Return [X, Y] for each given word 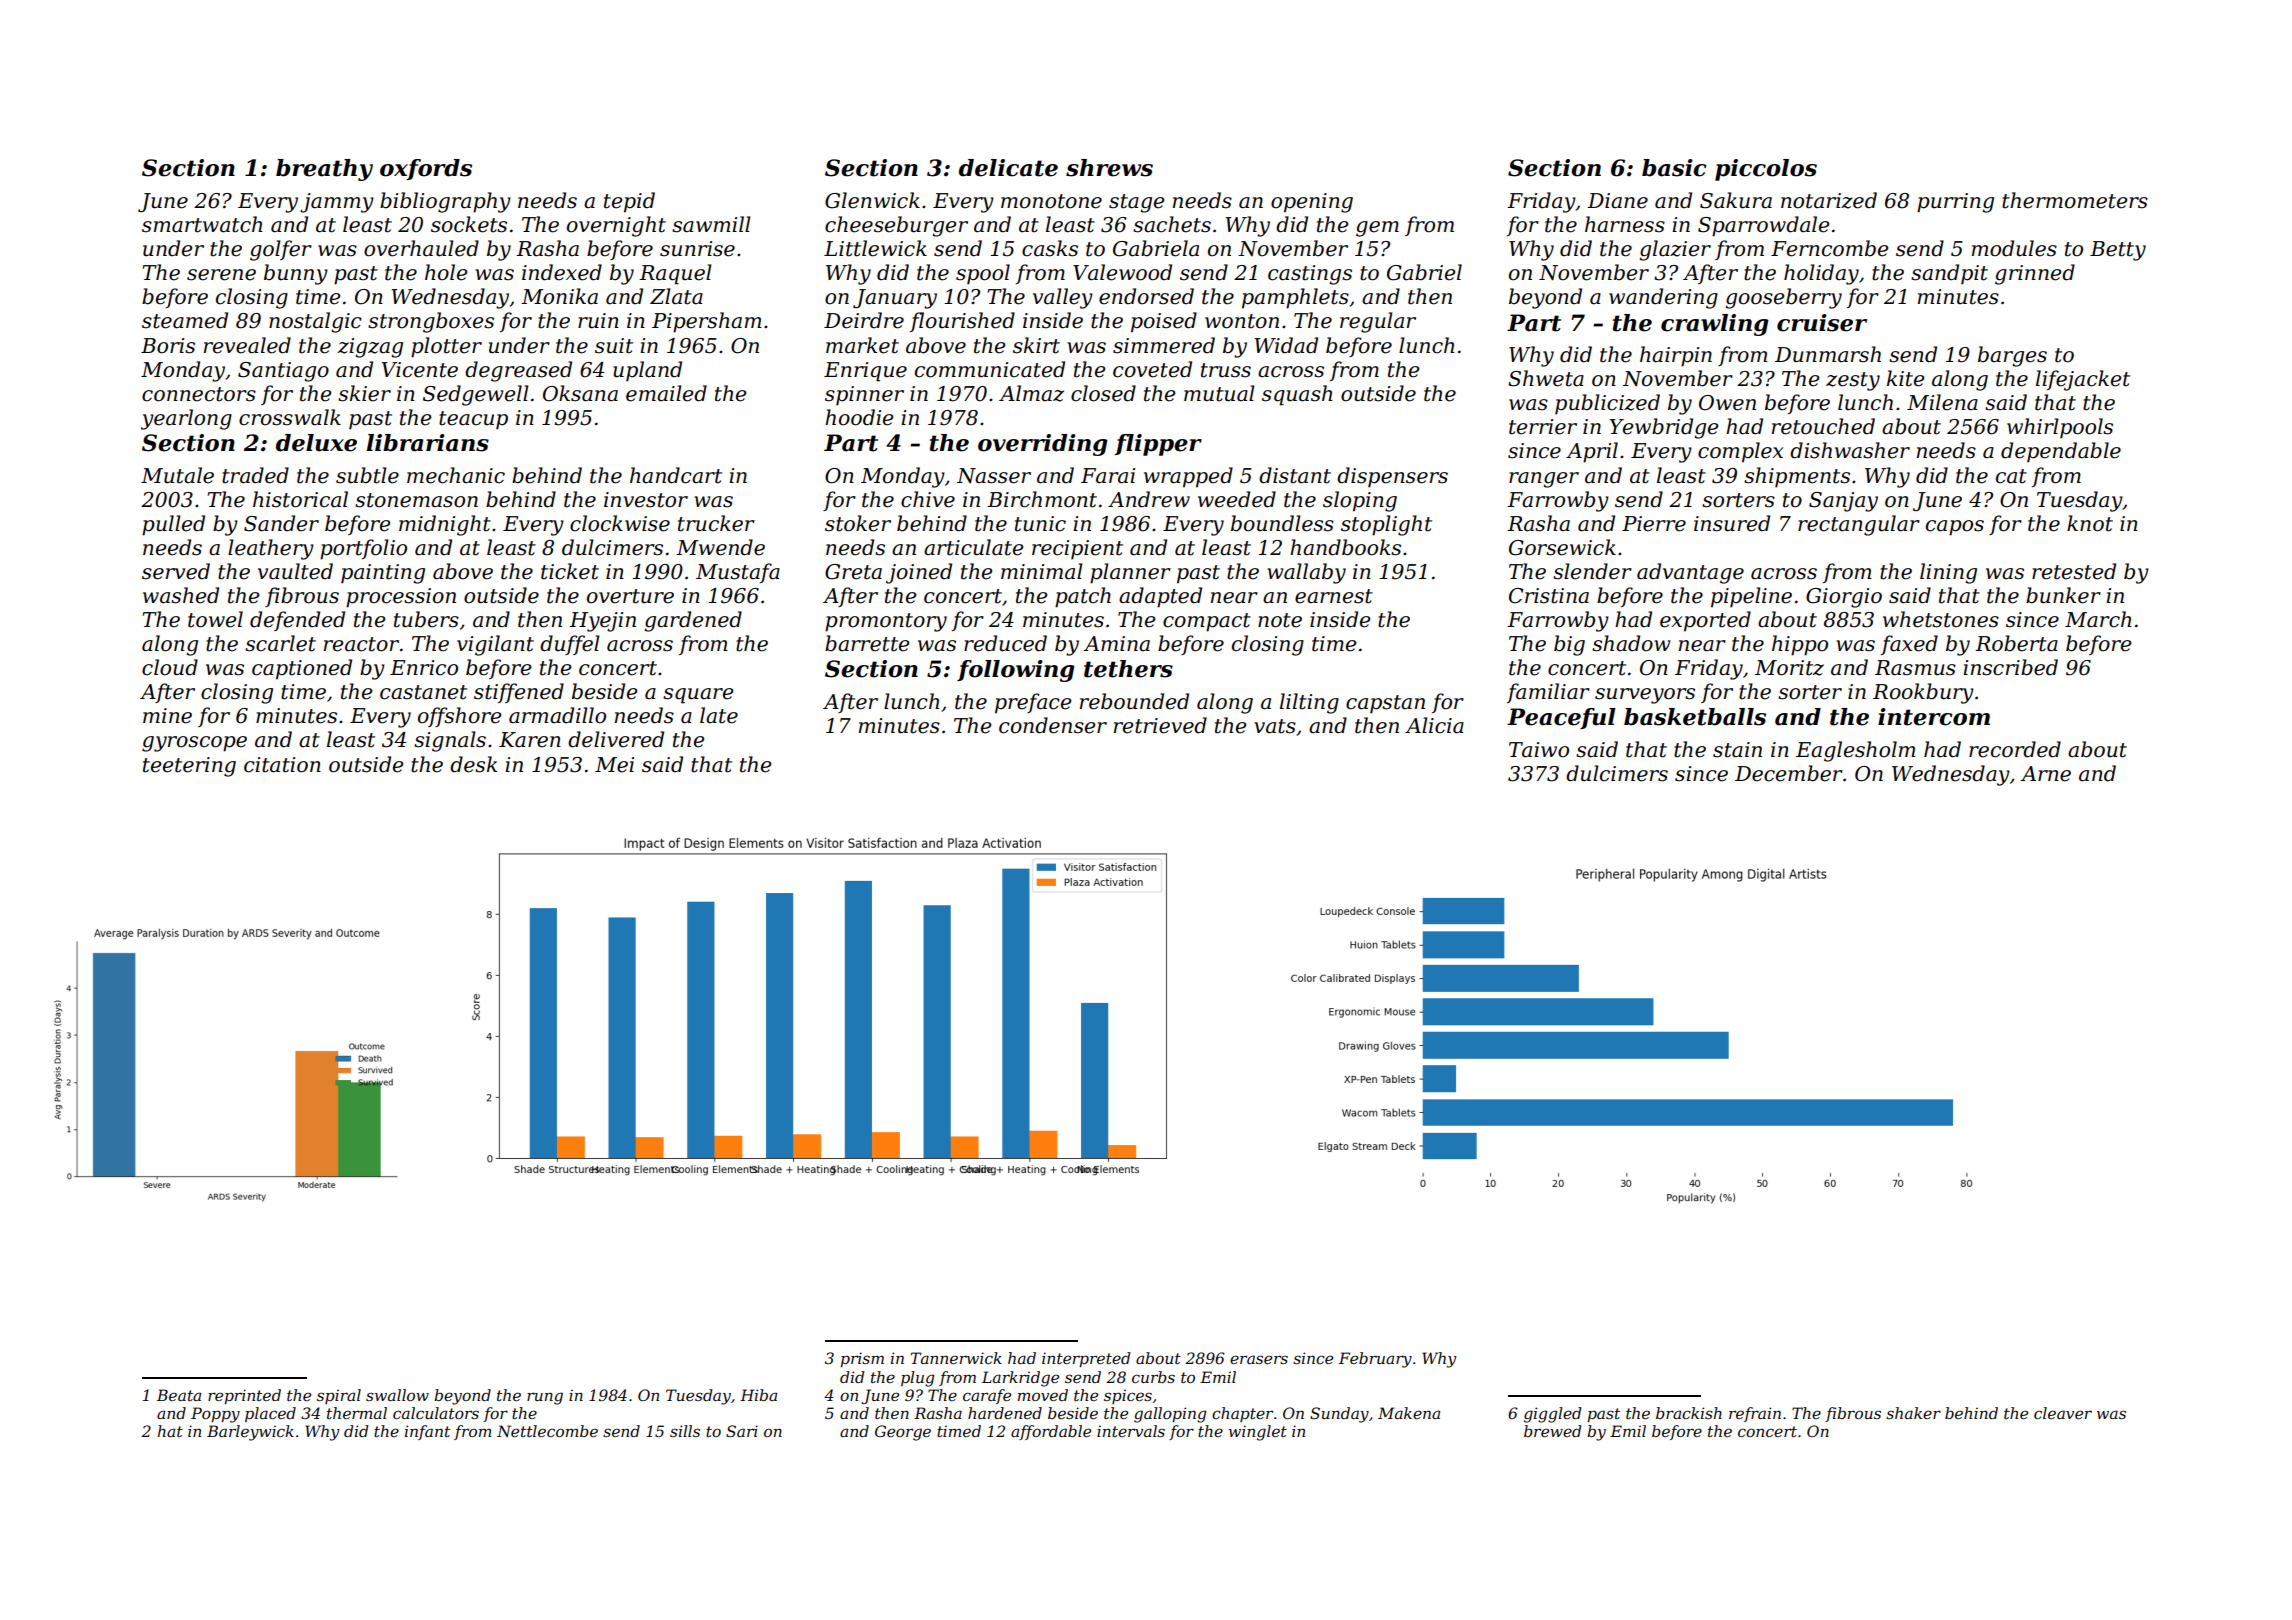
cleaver [2063, 1413]
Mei [614, 765]
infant [427, 1432]
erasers [1259, 1359]
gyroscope [194, 744]
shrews [1109, 168]
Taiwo [1539, 750]
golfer [281, 250]
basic [1674, 168]
